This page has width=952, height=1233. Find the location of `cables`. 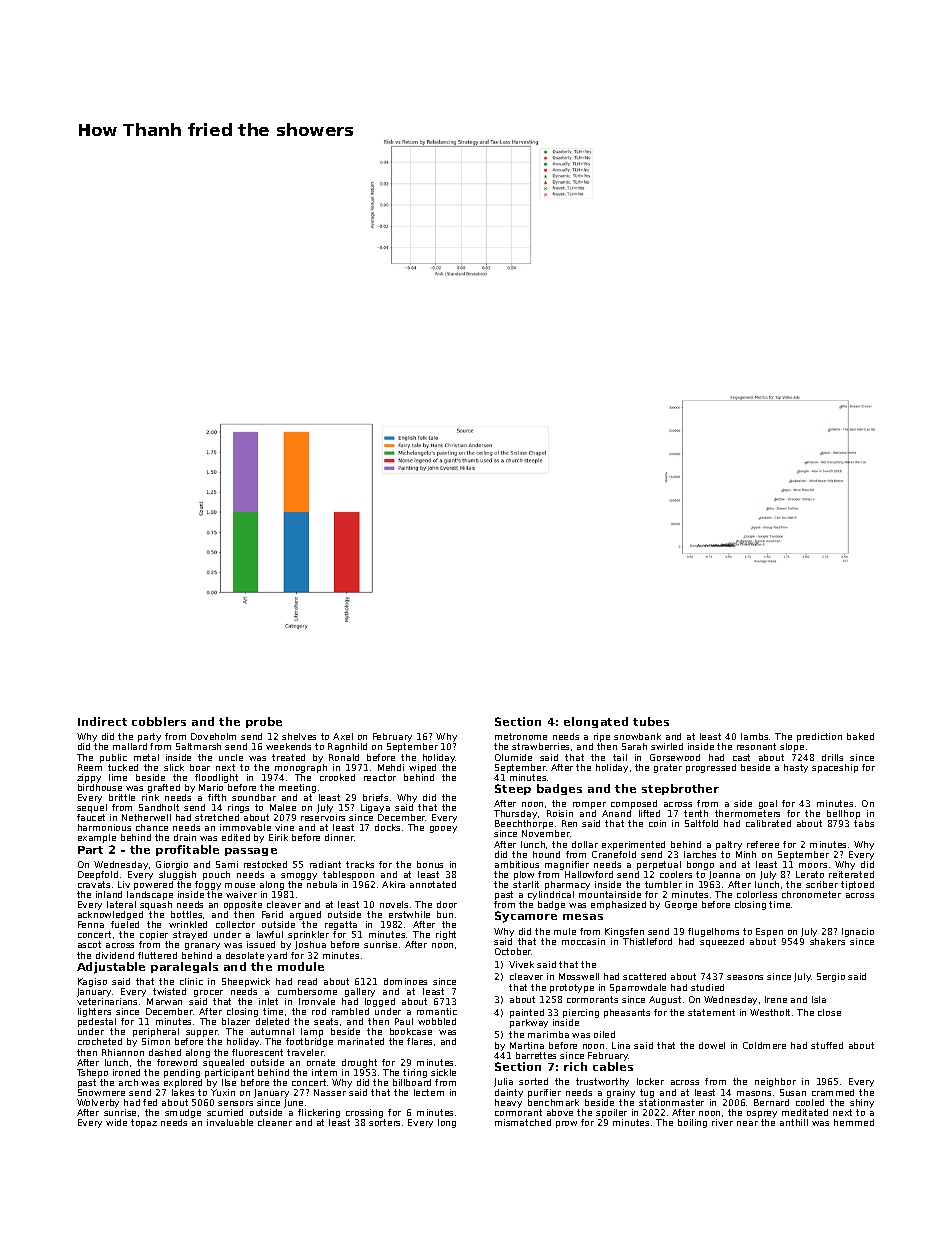

cables is located at coordinates (613, 1066).
